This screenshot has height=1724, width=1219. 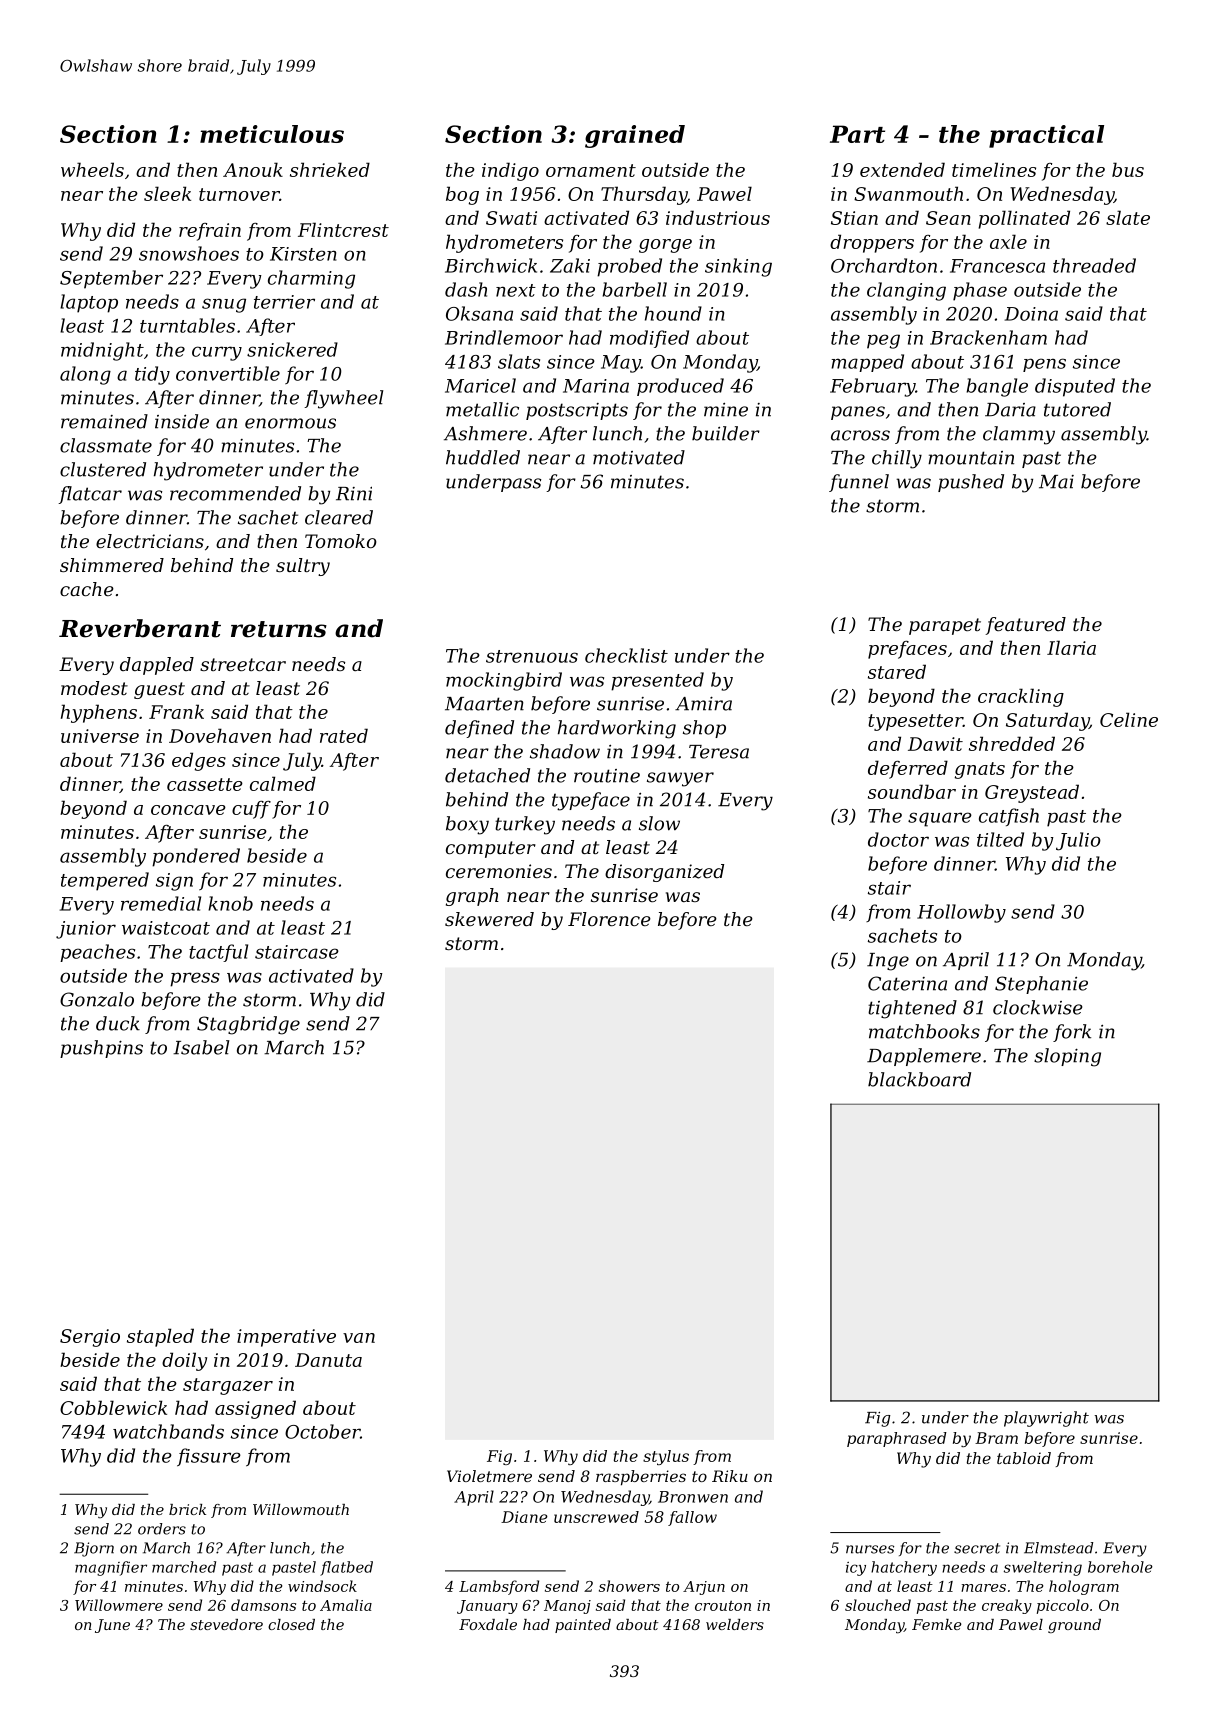 What do you see at coordinates (359, 1338) in the screenshot?
I see `van` at bounding box center [359, 1338].
